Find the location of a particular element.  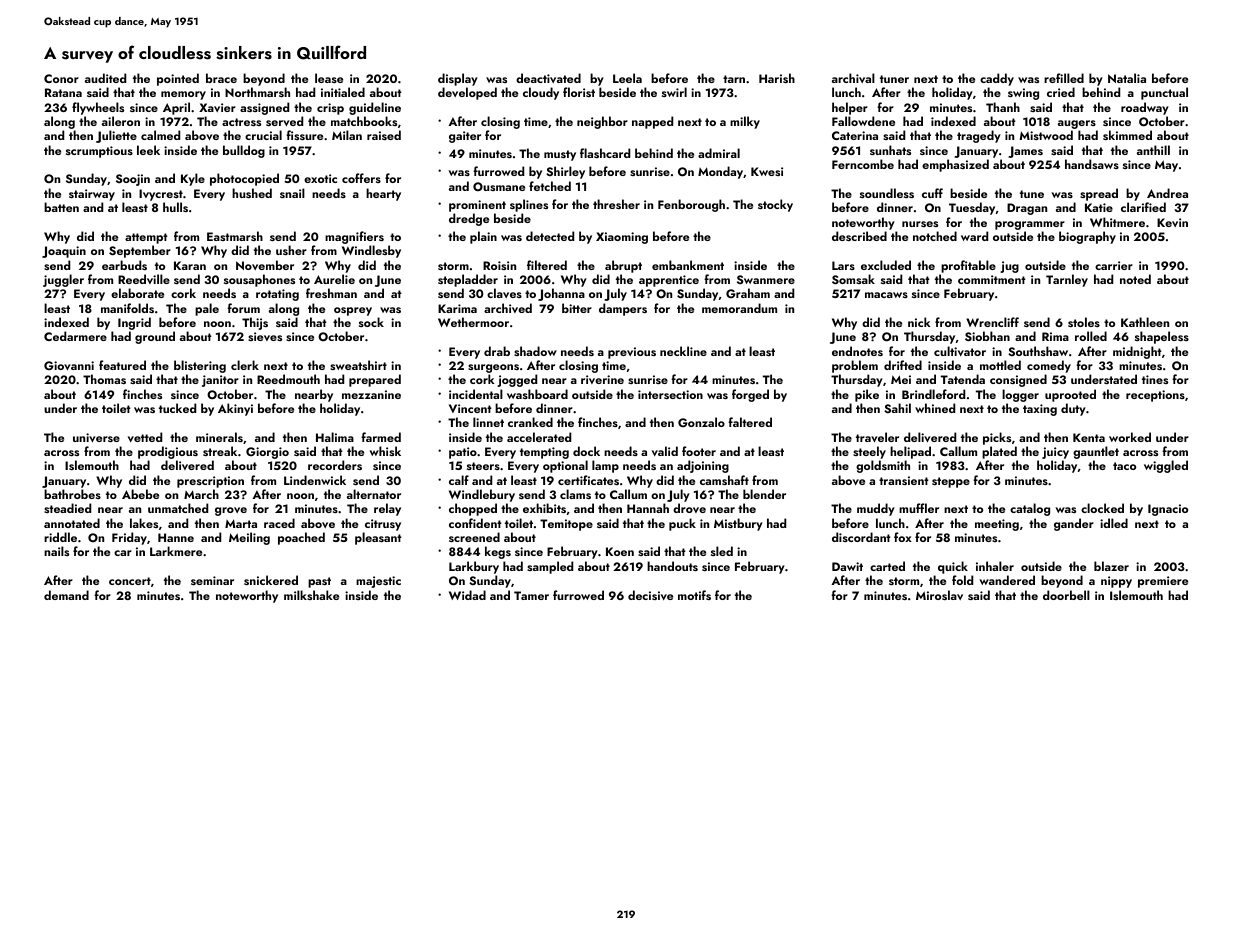

embankment is located at coordinates (688, 265).
